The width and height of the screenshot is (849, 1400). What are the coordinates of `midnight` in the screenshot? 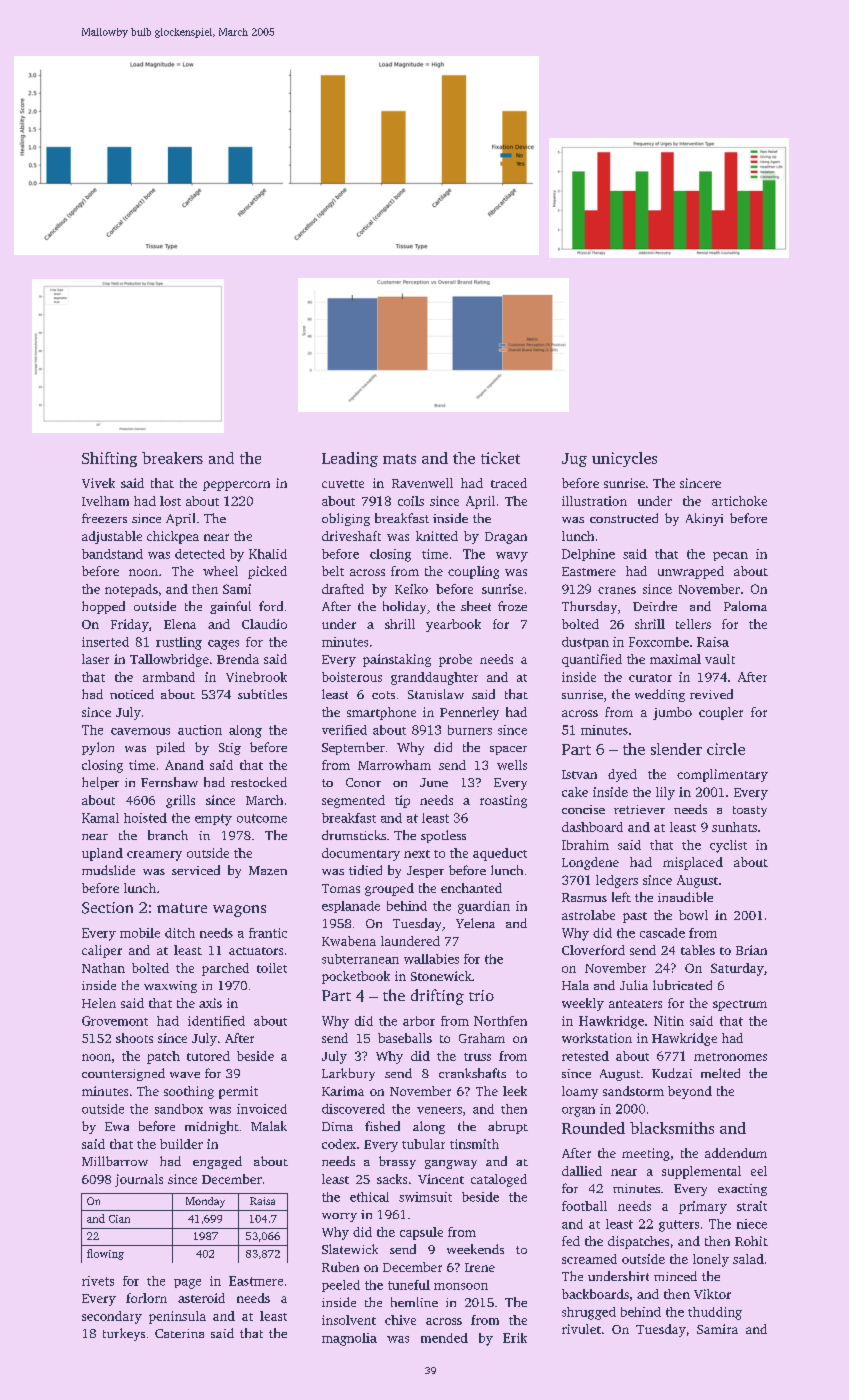 It's located at (212, 1127).
